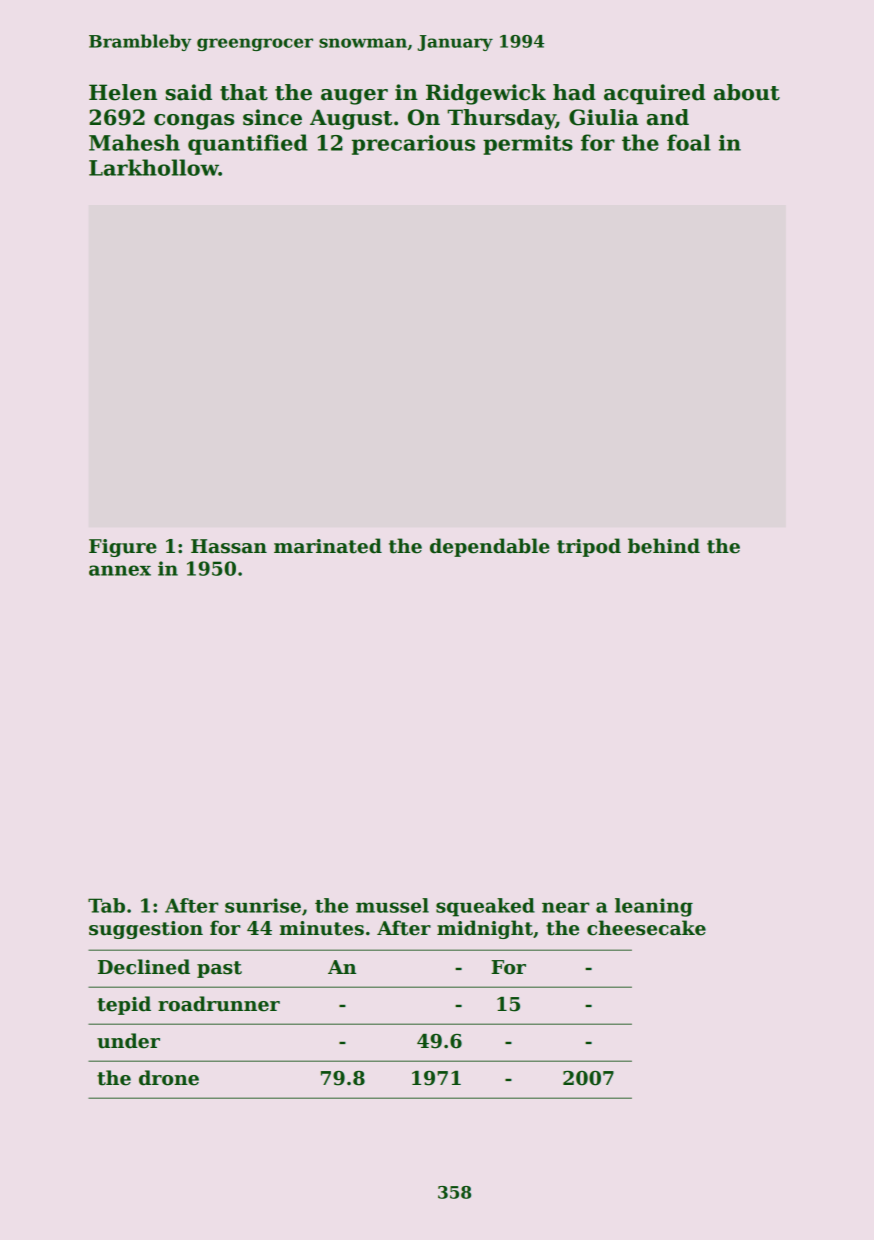 This screenshot has height=1240, width=874. Describe the element at coordinates (120, 570) in the screenshot. I see `annex` at that location.
